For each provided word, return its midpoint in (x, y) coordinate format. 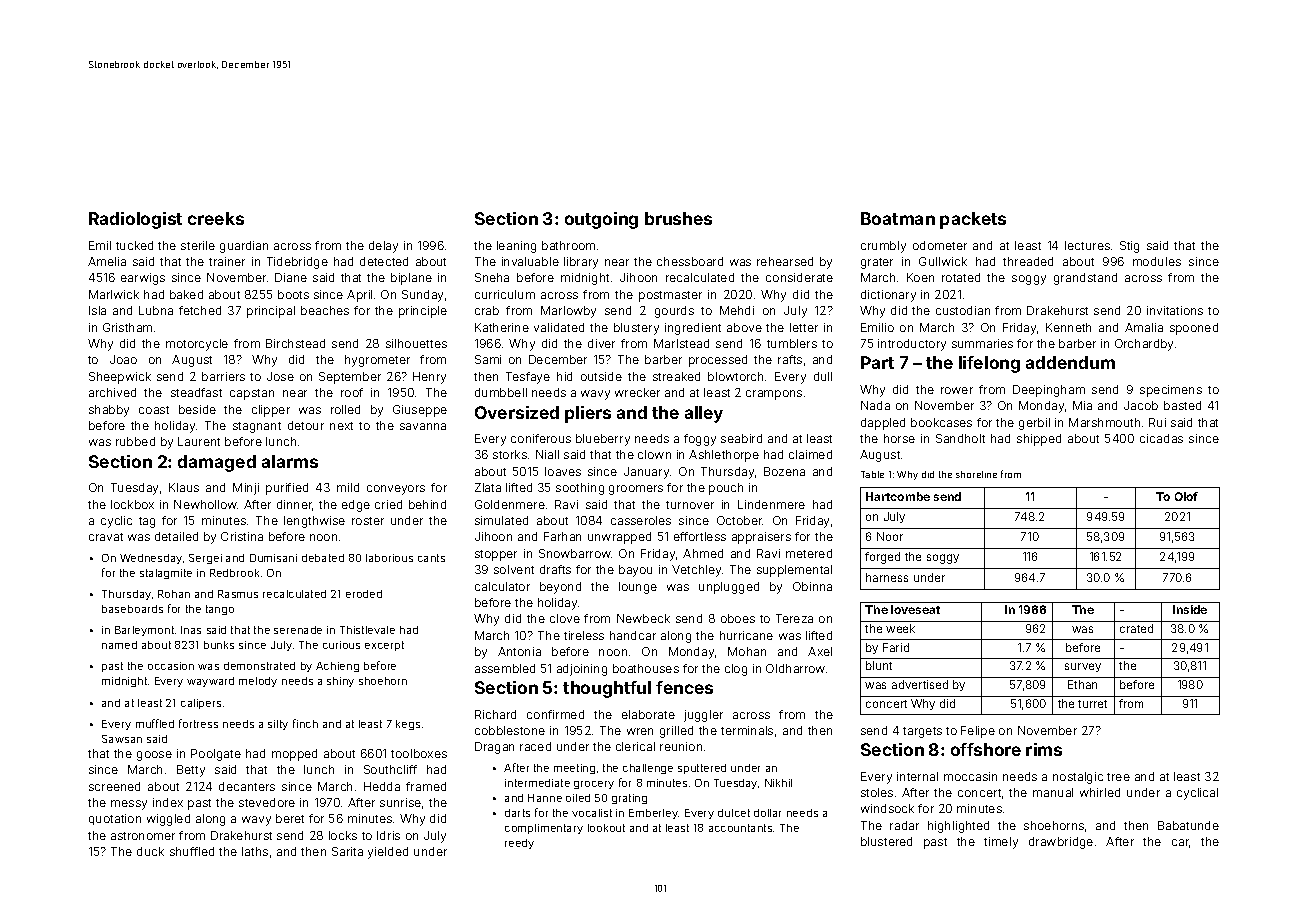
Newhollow (206, 504)
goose (154, 756)
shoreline (976, 474)
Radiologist (135, 220)
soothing (580, 489)
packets (973, 220)
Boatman (898, 218)
